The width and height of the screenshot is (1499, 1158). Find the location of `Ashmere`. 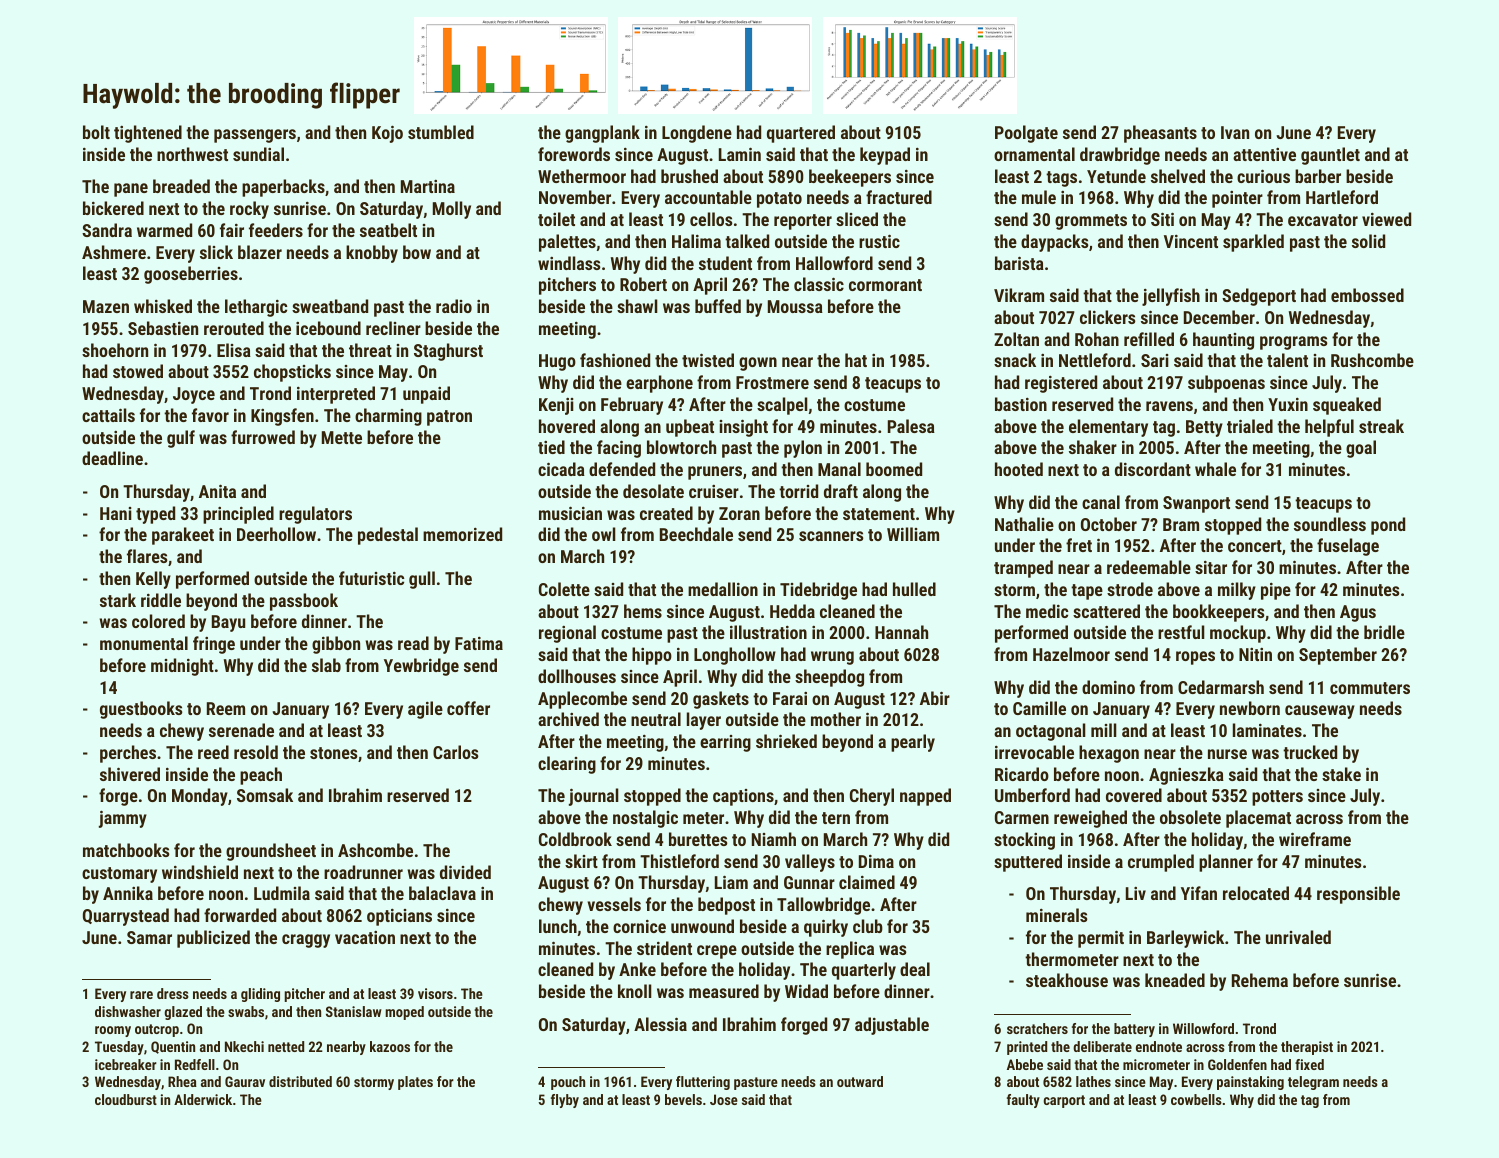

Ashmere is located at coordinates (114, 252).
